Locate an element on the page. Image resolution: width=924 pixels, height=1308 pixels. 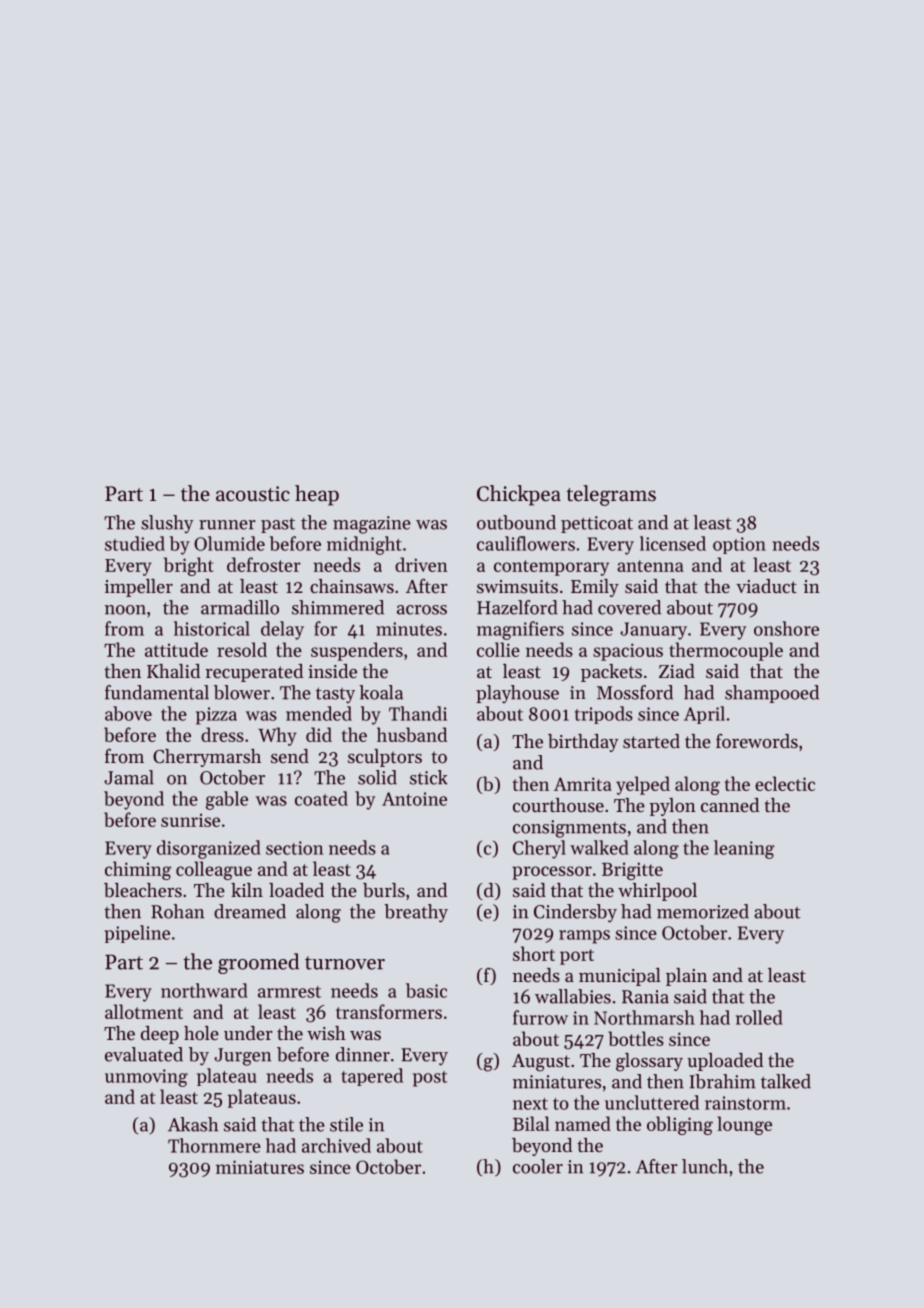
archived is located at coordinates (336, 1145).
